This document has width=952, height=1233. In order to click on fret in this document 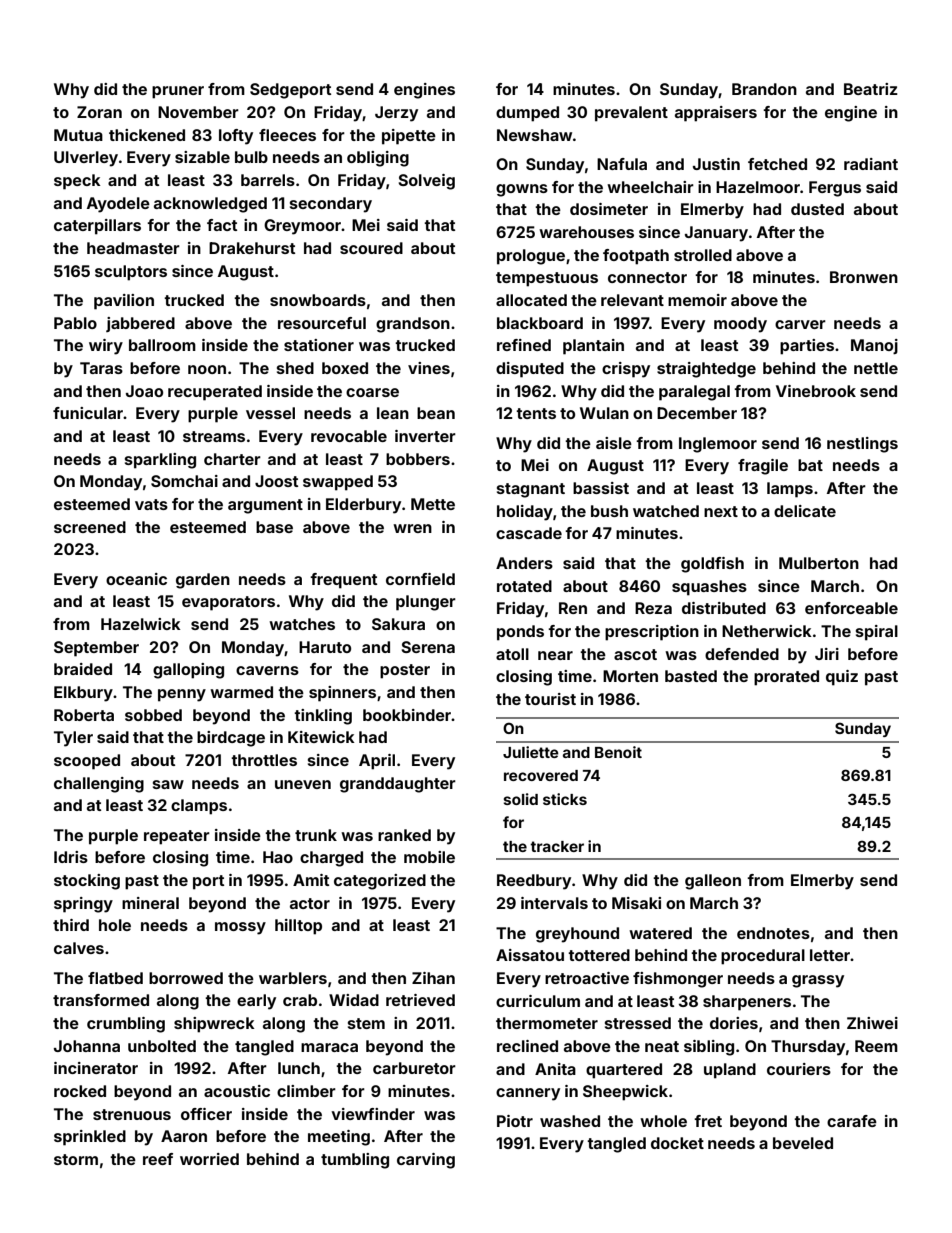, I will do `click(708, 1121)`.
